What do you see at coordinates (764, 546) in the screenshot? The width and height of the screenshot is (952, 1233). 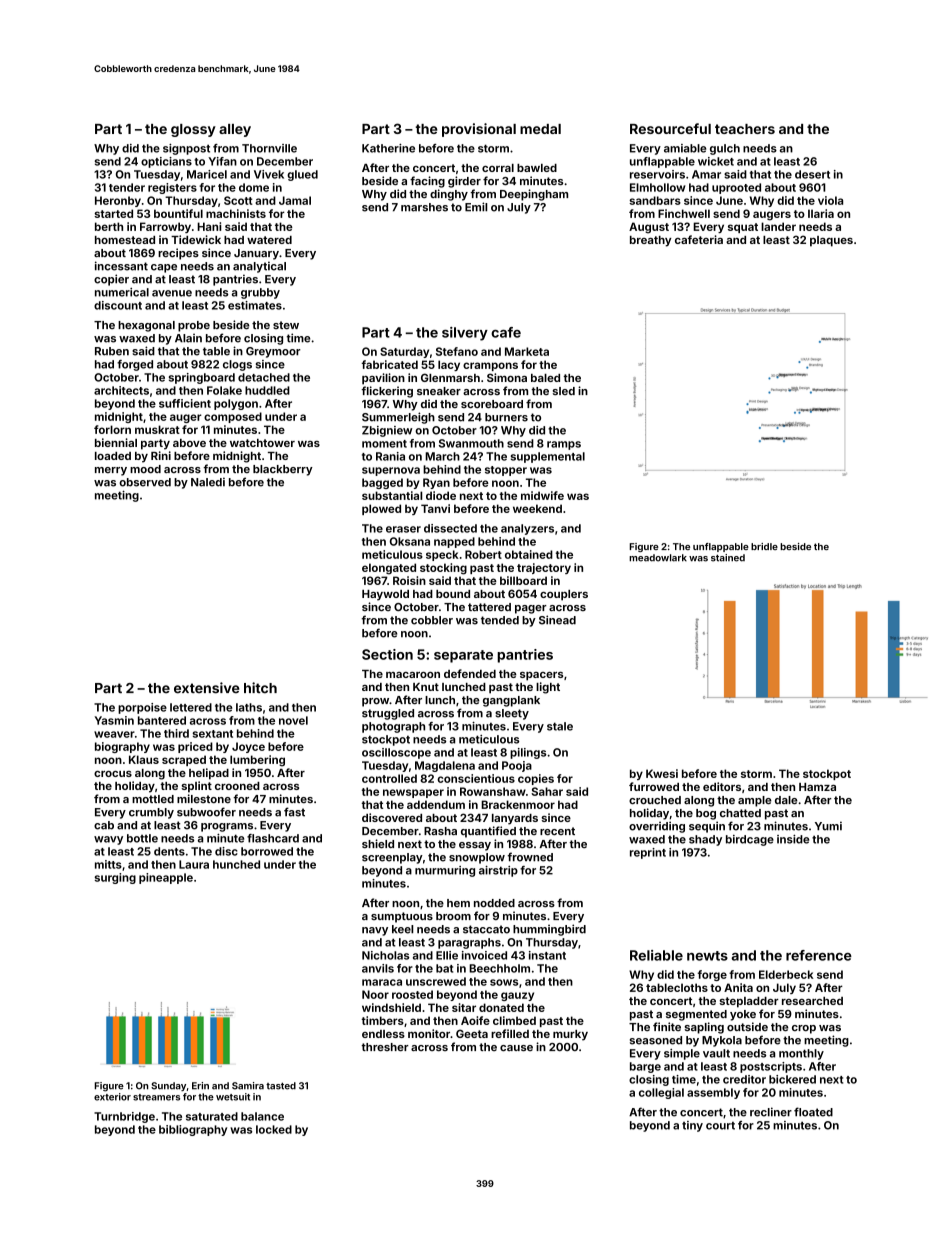 I see `bridle` at bounding box center [764, 546].
